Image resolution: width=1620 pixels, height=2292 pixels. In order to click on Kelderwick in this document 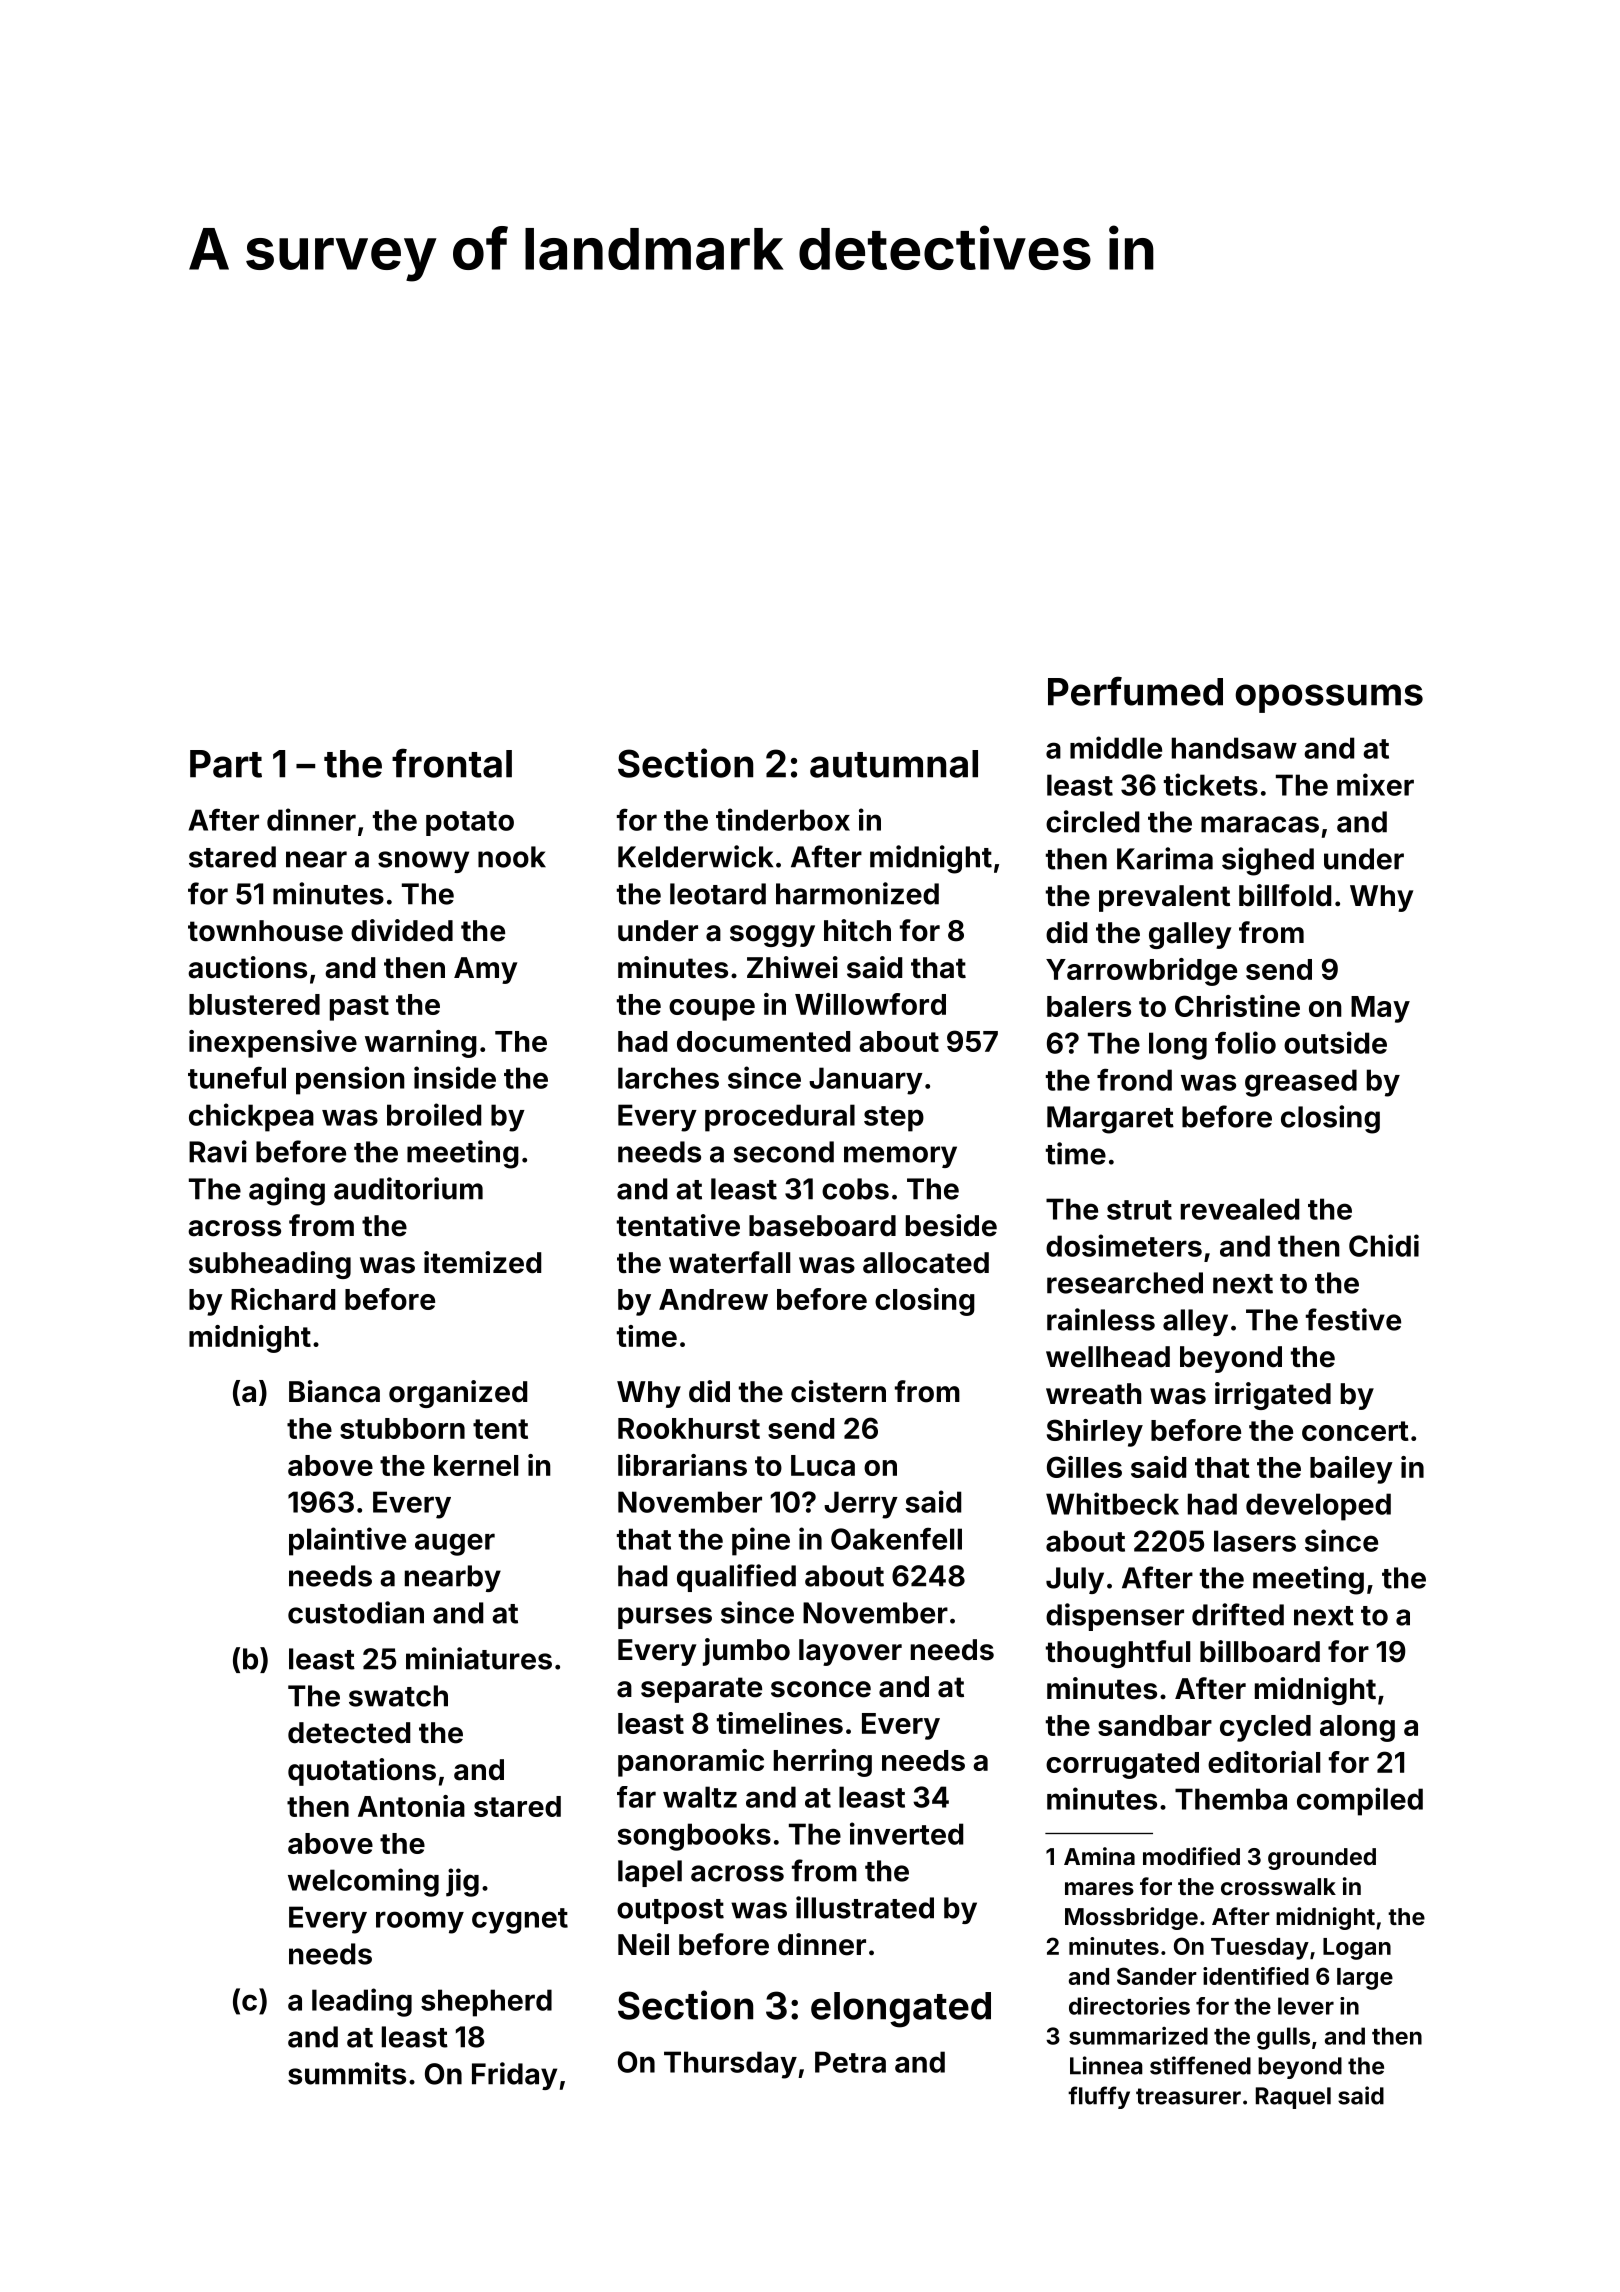, I will do `click(695, 856)`.
